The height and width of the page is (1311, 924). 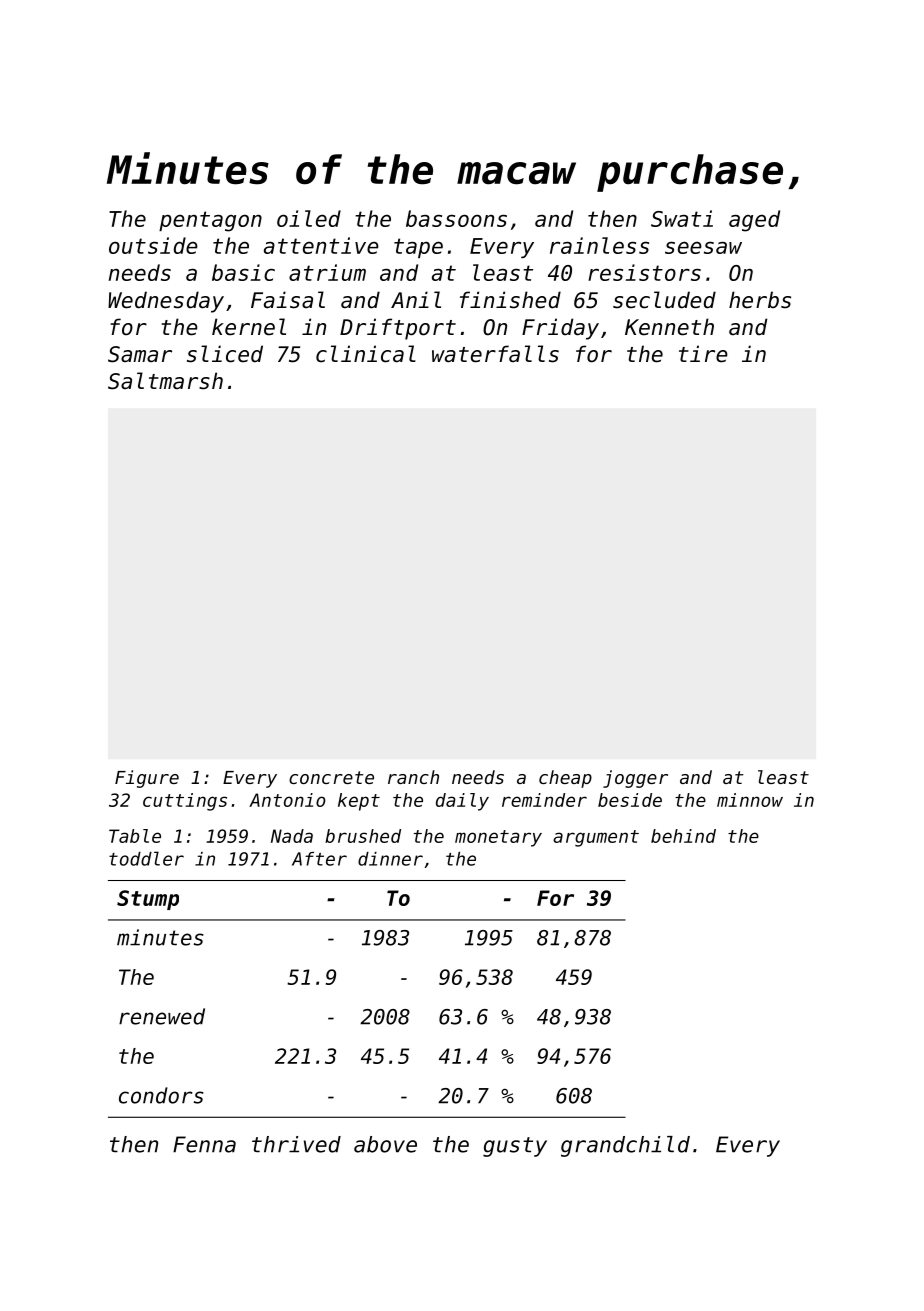 I want to click on pentagon, so click(x=210, y=221).
